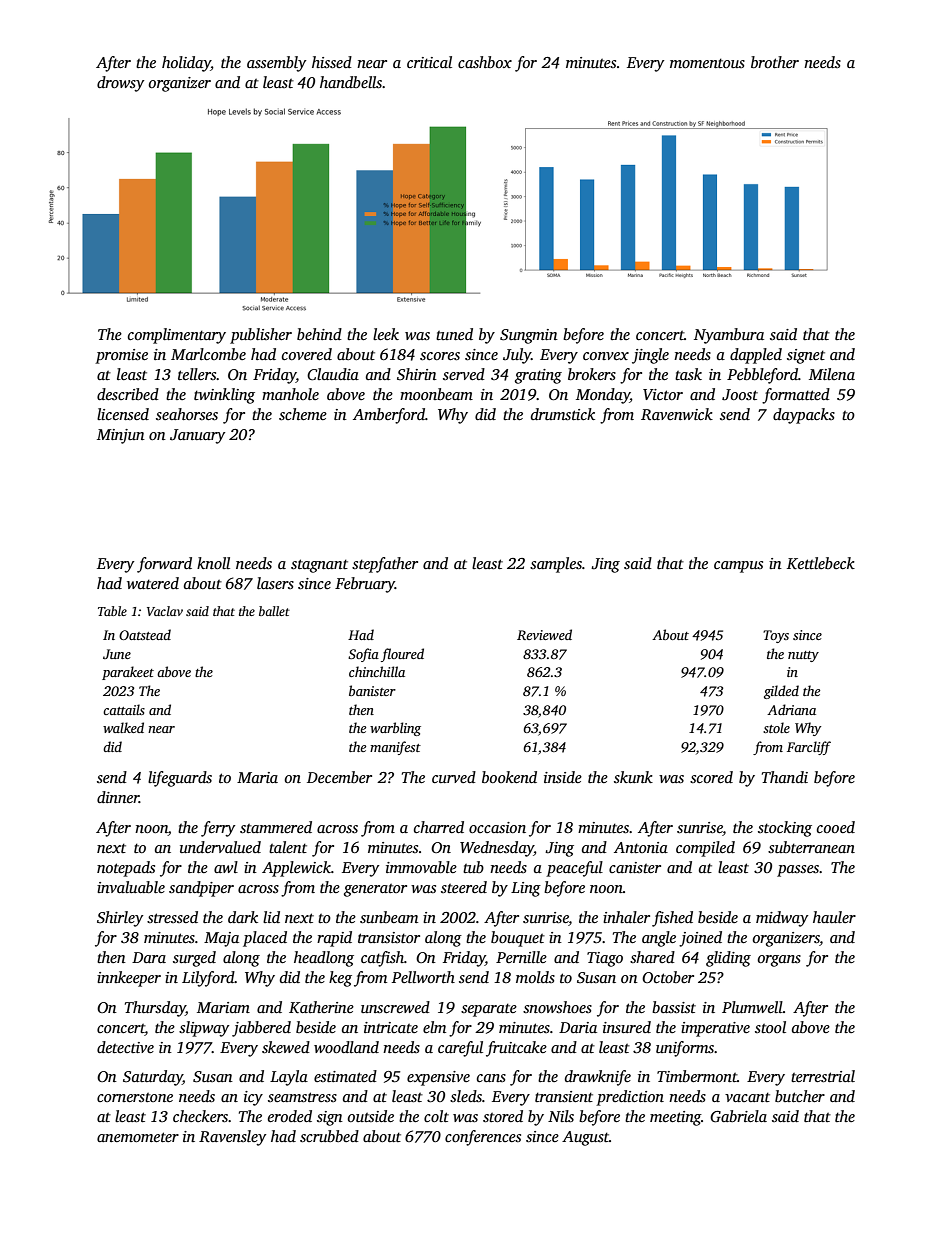  I want to click on eroded, so click(290, 1116).
